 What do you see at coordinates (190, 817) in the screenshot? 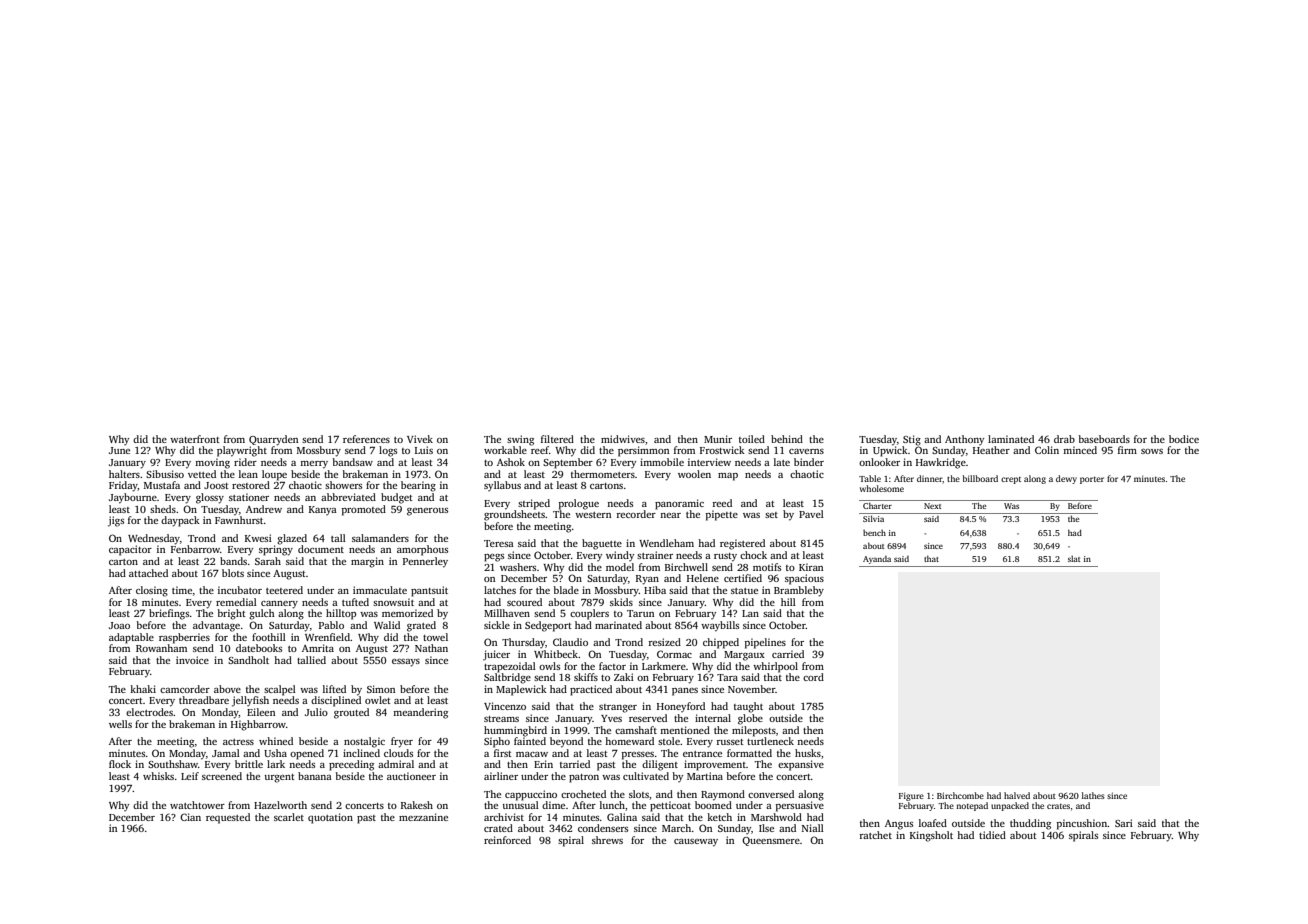
I see `Cian` at bounding box center [190, 817].
